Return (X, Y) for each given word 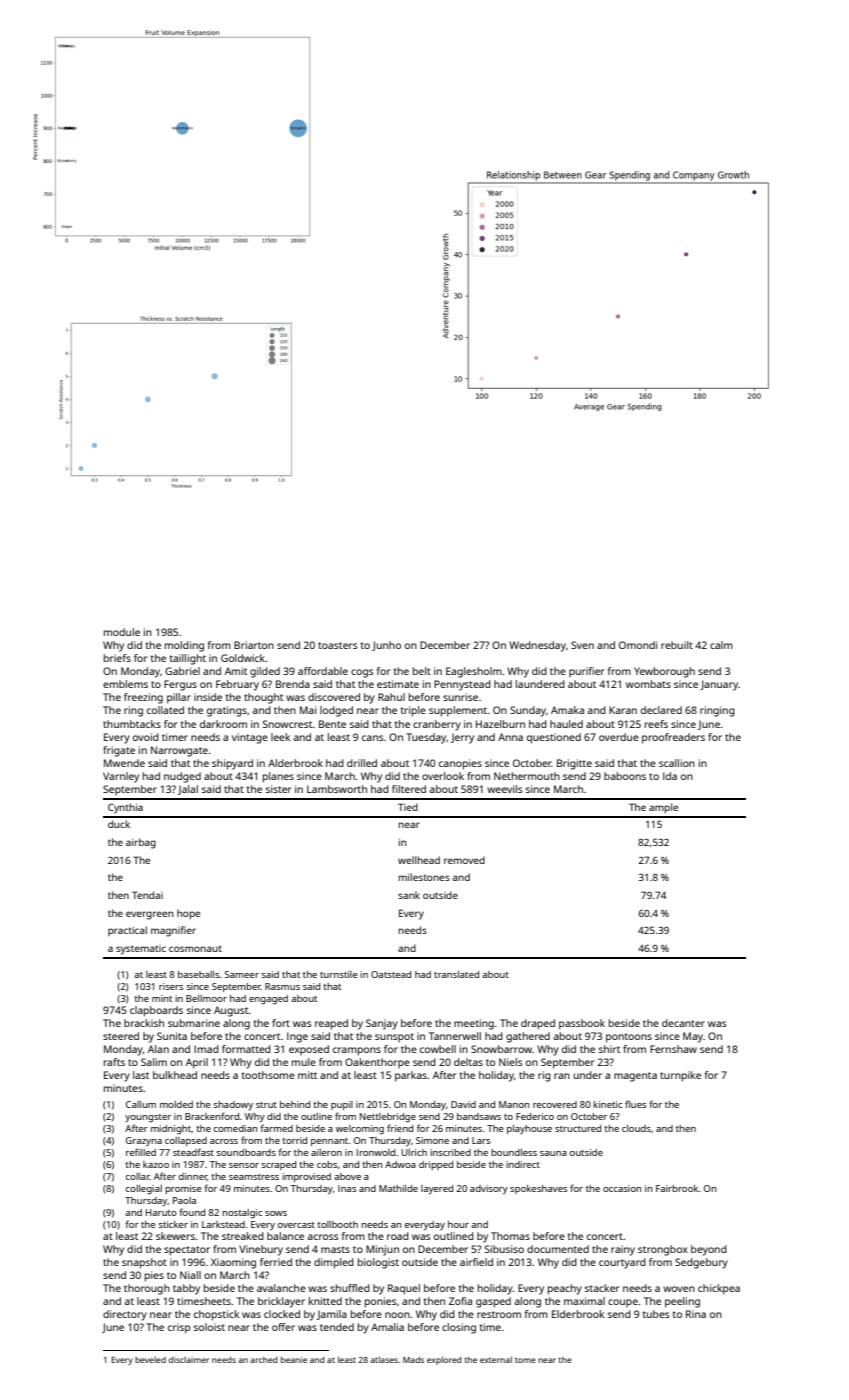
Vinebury (261, 1250)
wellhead (419, 860)
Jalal (188, 790)
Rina (696, 1314)
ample (663, 808)
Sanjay (382, 1024)
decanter (683, 1023)
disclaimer (188, 1359)
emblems (125, 684)
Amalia (387, 1327)
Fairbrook (677, 1188)
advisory (489, 1189)
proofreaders (673, 738)
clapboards (156, 1011)
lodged (336, 711)
